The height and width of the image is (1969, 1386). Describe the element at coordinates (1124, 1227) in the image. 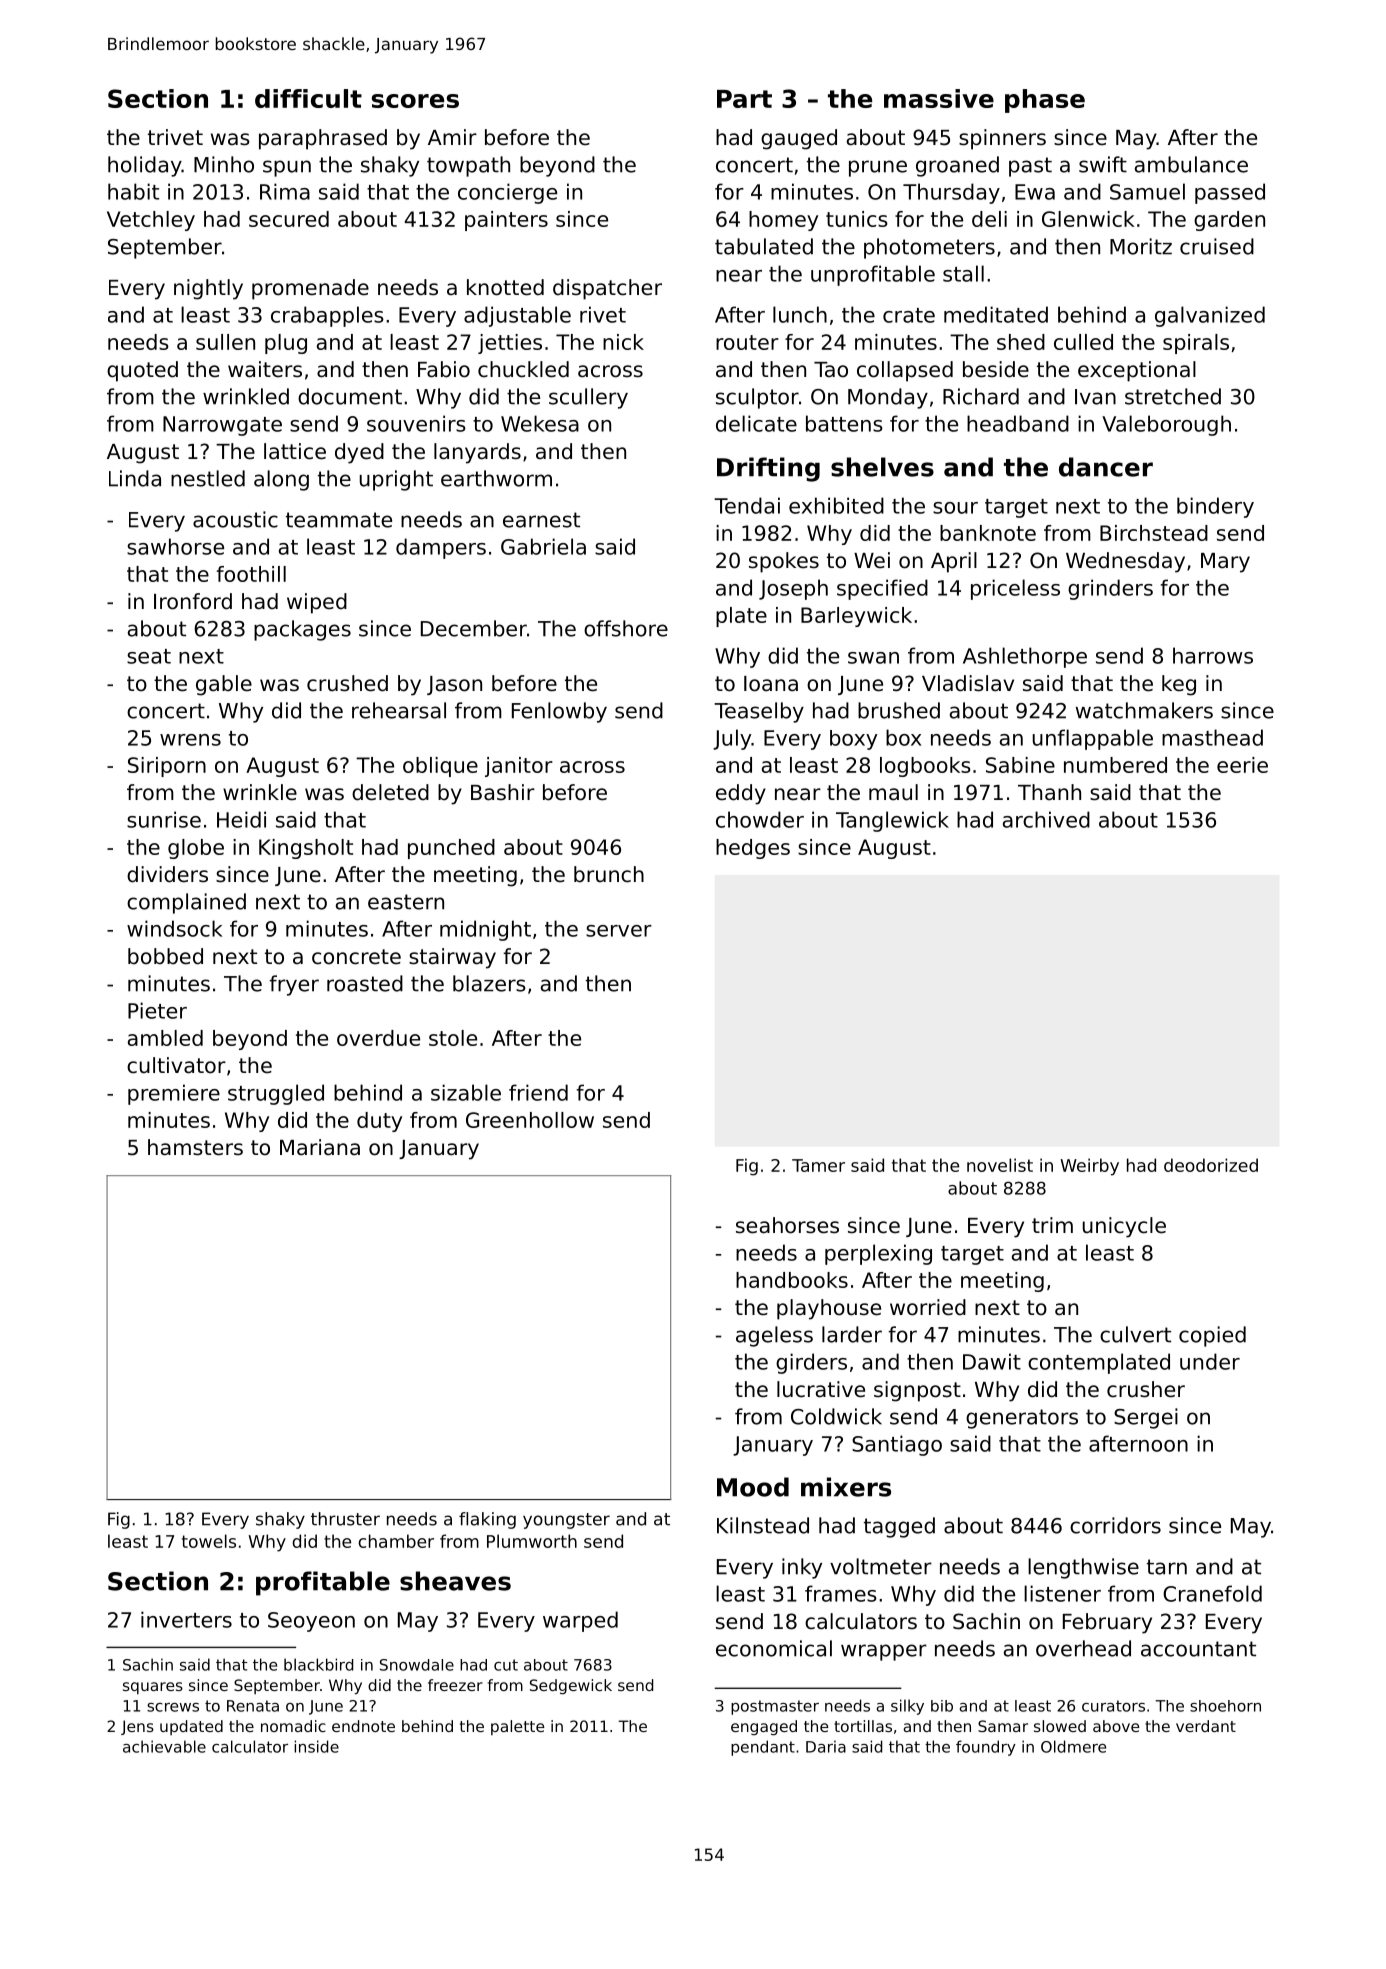

I see `unicycle` at that location.
